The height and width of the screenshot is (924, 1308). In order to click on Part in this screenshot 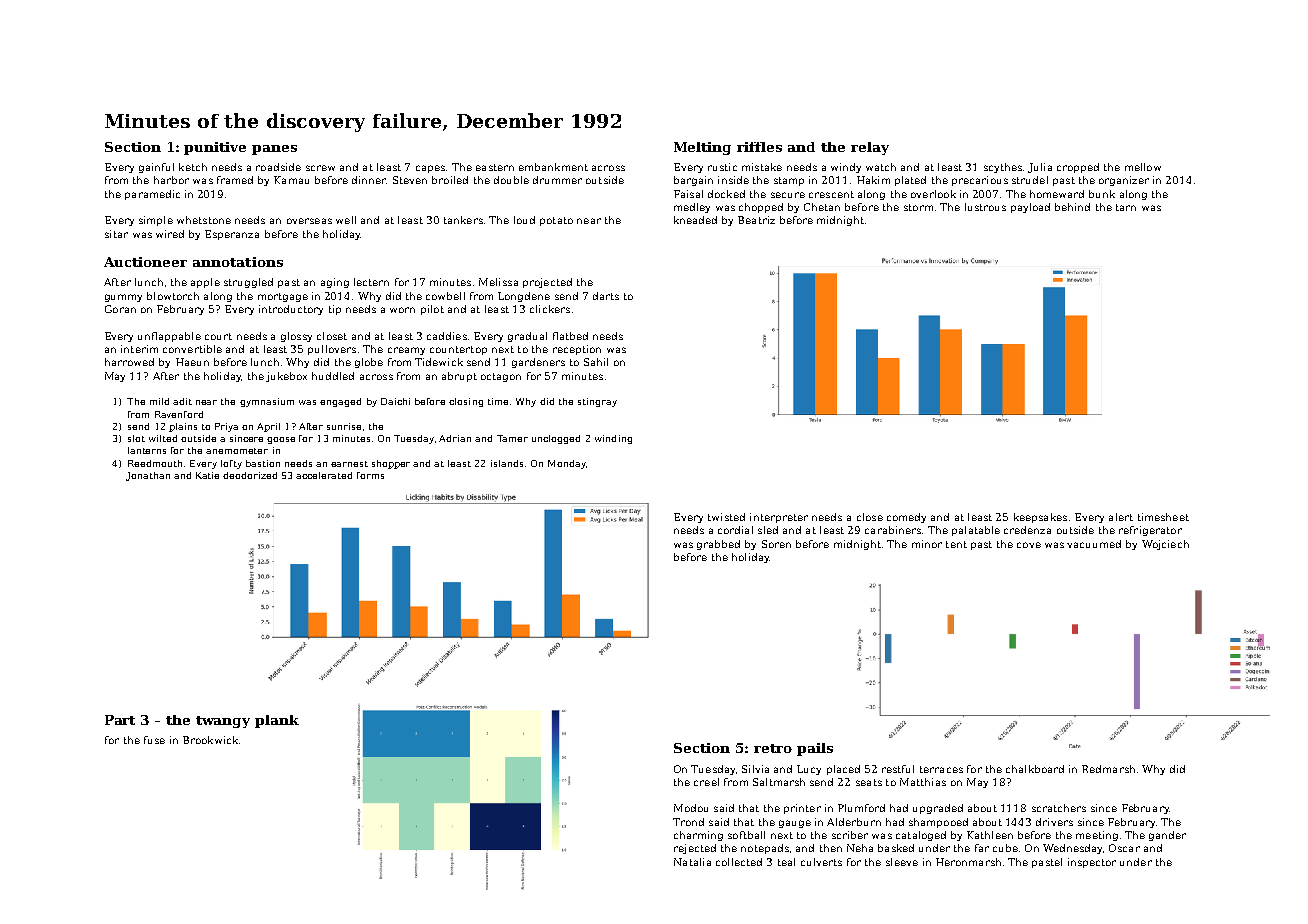, I will do `click(120, 720)`.
